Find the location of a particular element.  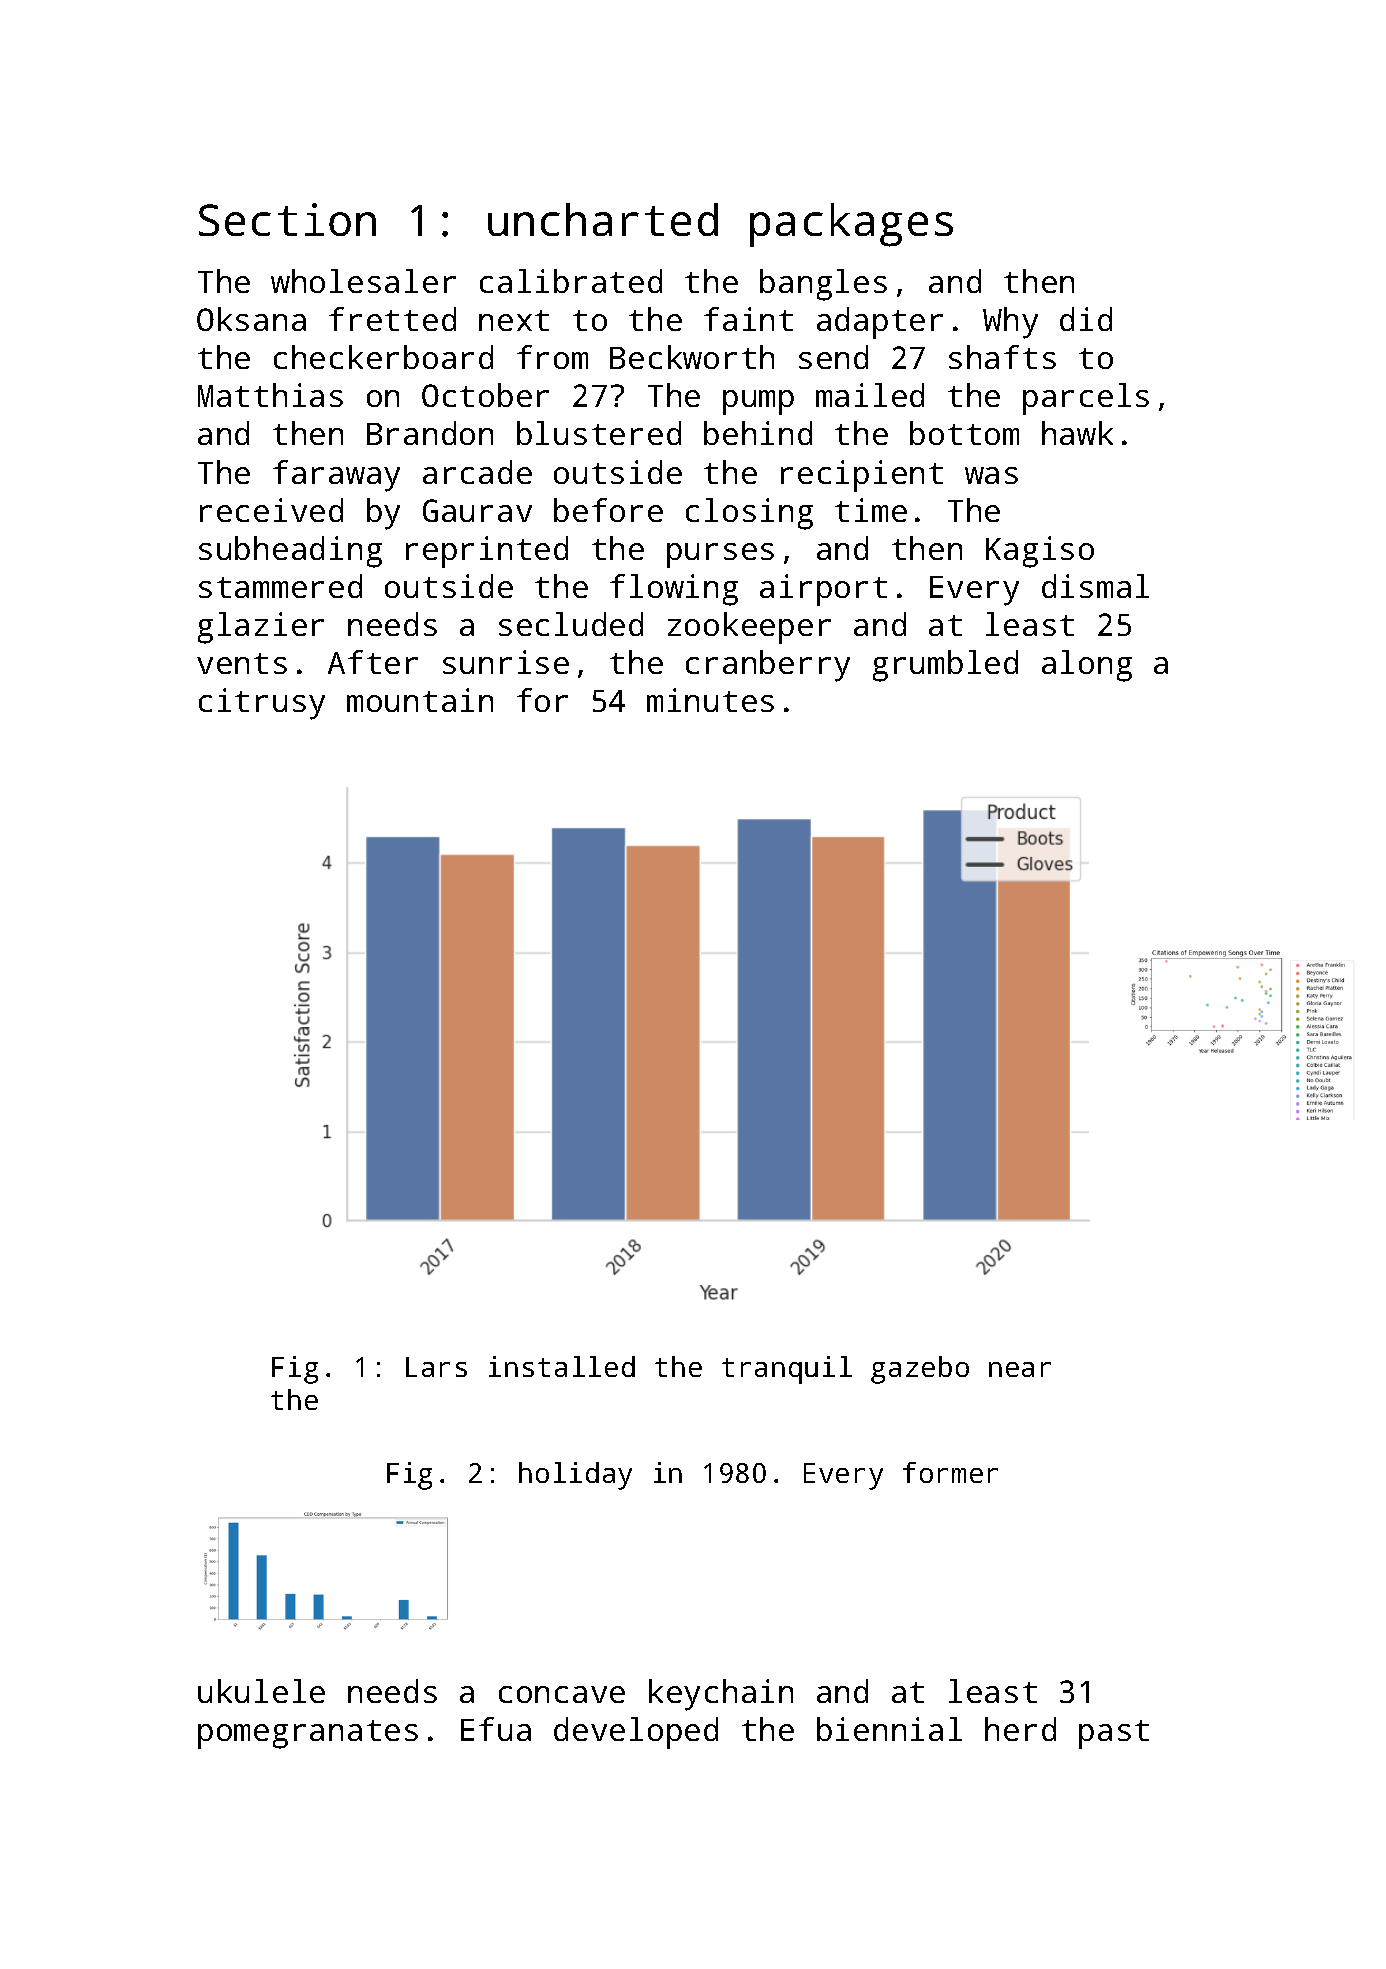

arcade is located at coordinates (477, 472).
